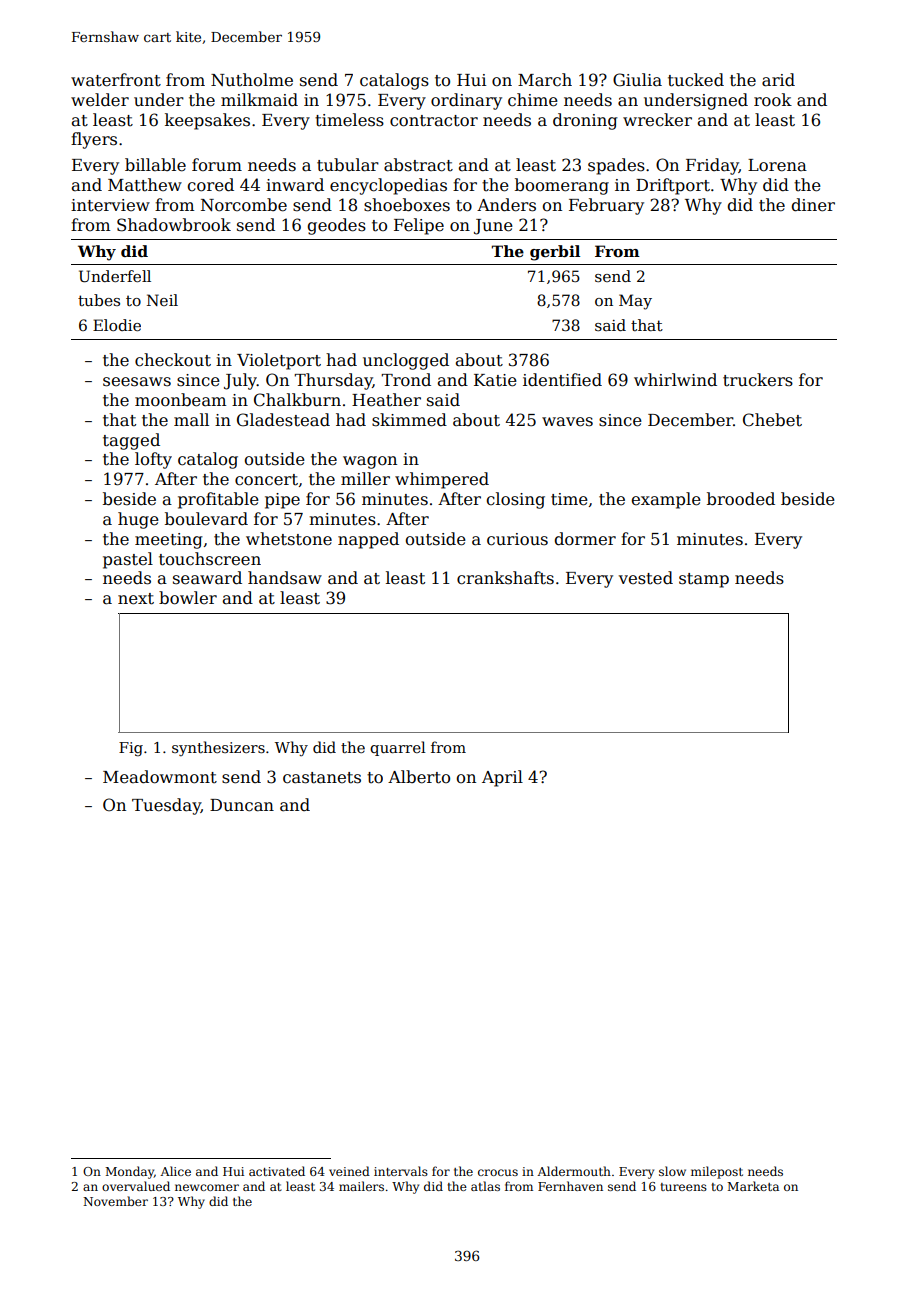 The height and width of the screenshot is (1316, 908). What do you see at coordinates (166, 806) in the screenshot?
I see `Tuesday` at bounding box center [166, 806].
